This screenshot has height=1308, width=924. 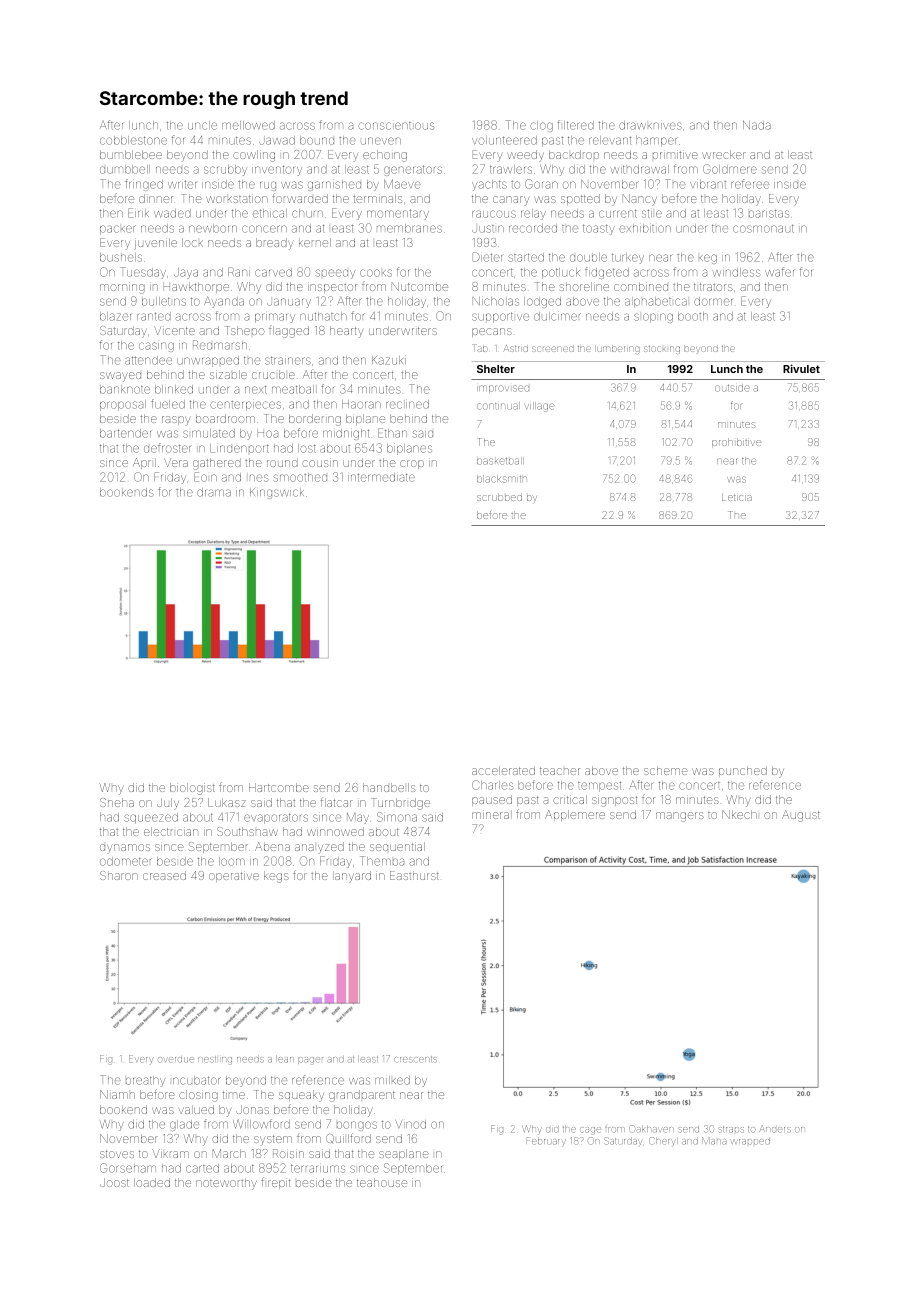 I want to click on straps, so click(x=731, y=1129).
